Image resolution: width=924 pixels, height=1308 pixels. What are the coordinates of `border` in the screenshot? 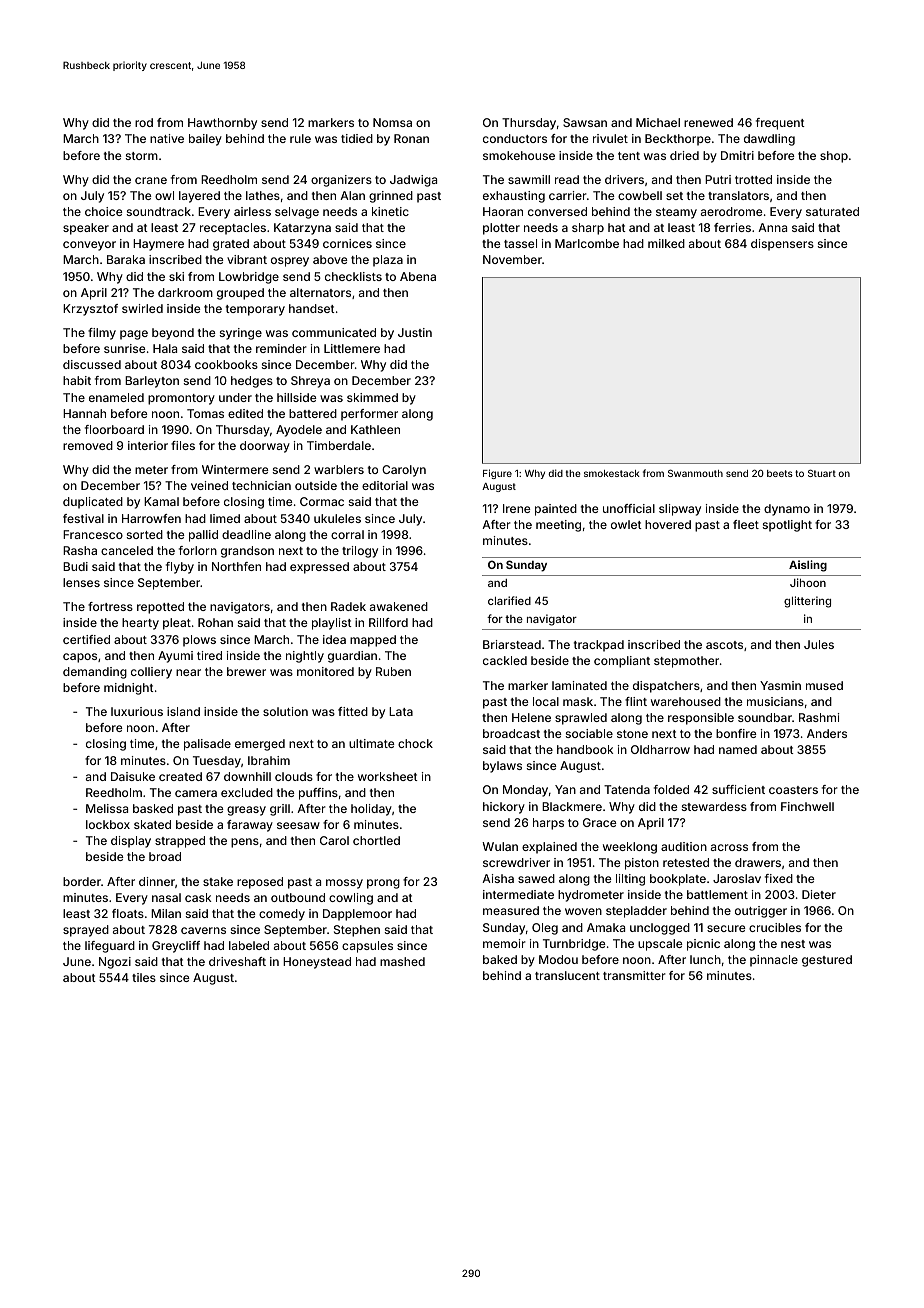 It's located at (82, 881).
